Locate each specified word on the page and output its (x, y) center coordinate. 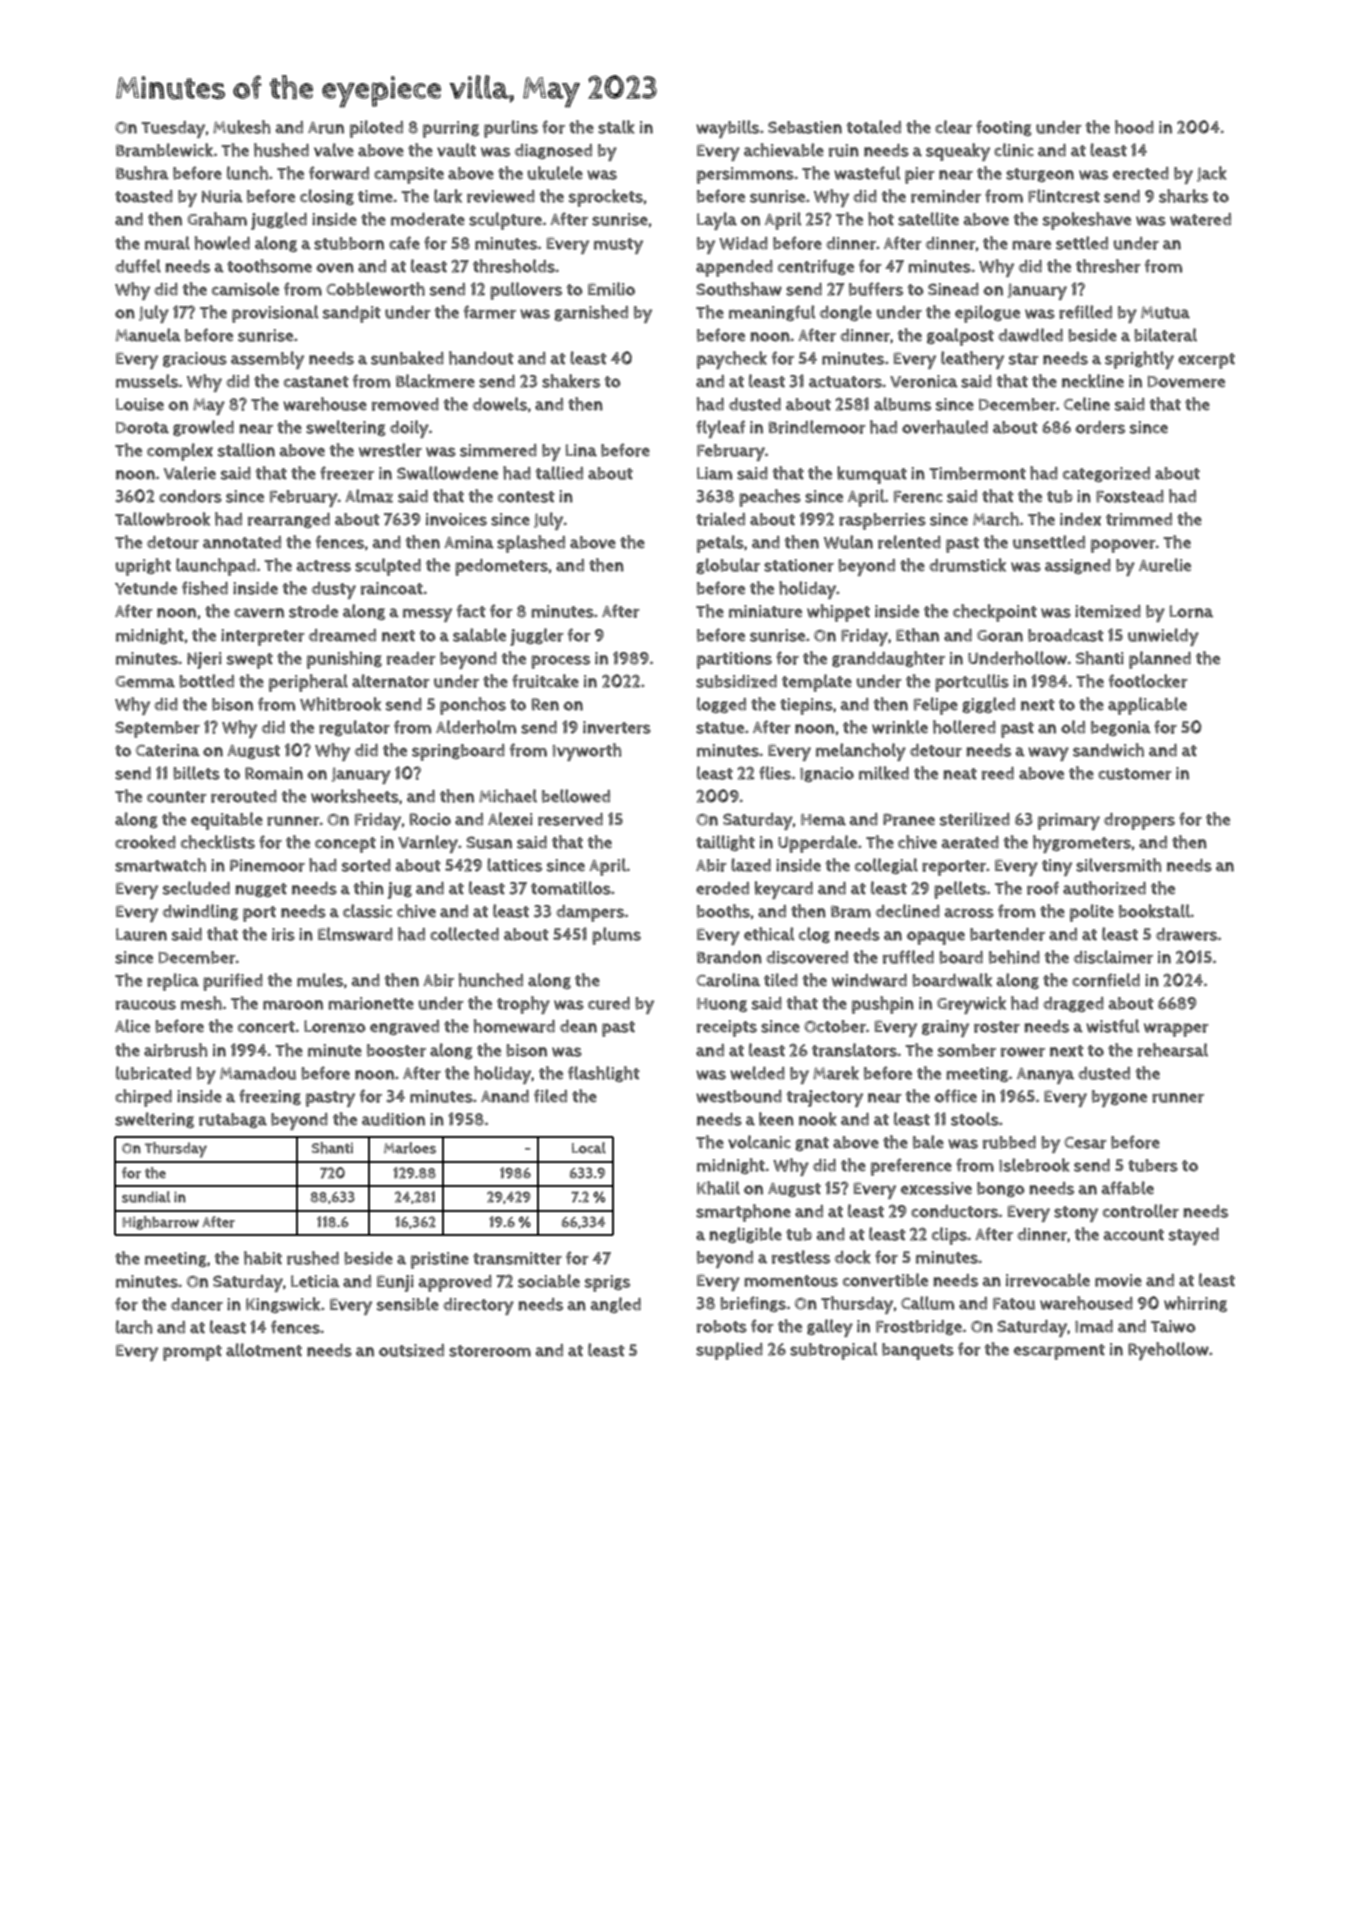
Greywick (971, 1005)
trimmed (1139, 519)
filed (550, 1096)
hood (1134, 127)
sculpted (388, 567)
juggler (537, 637)
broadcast (1066, 635)
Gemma (145, 682)
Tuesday (173, 129)
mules (320, 980)
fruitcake (545, 681)
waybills (727, 129)
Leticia (315, 1281)
